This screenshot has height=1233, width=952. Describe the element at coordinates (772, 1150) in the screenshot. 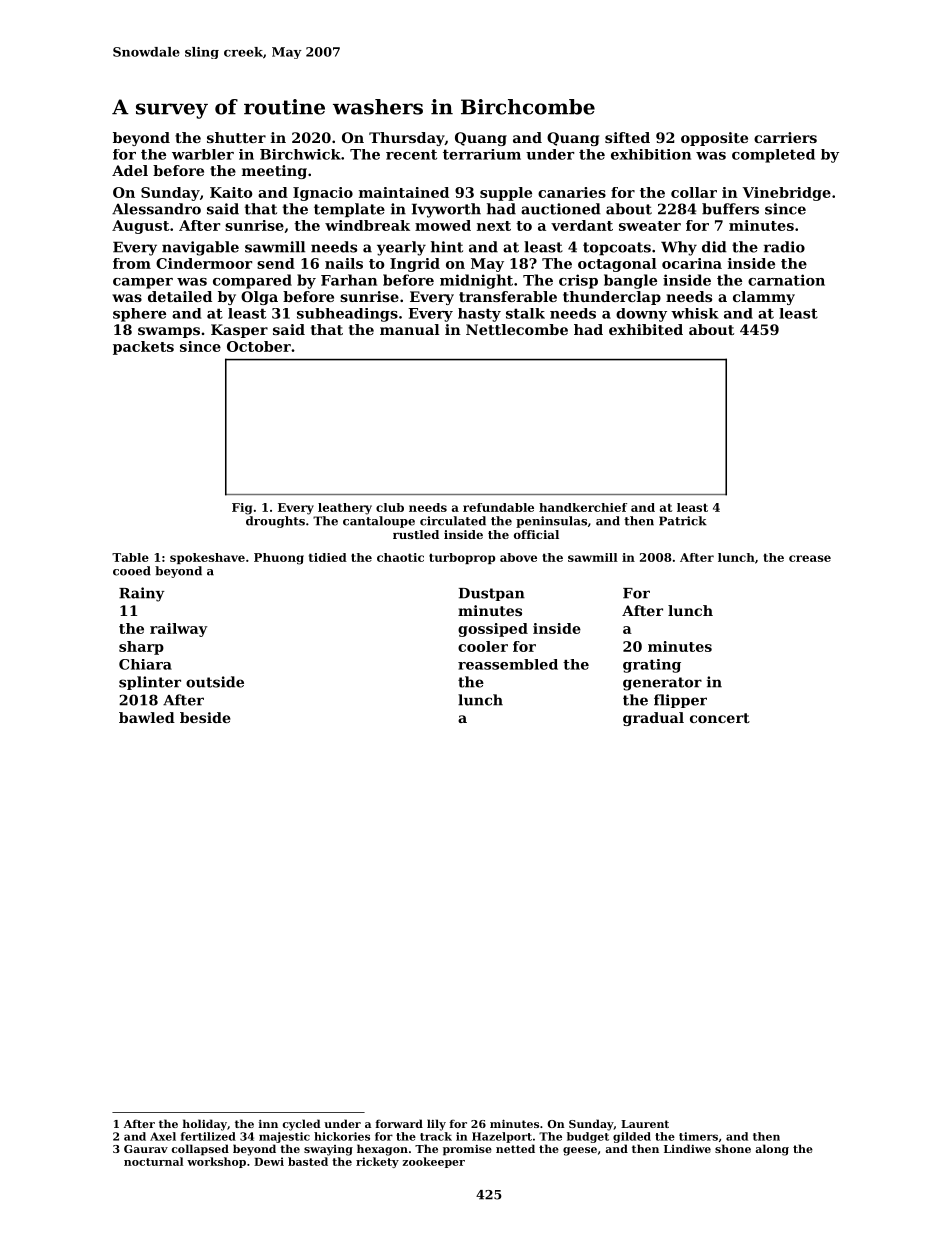

I see `along` at that location.
